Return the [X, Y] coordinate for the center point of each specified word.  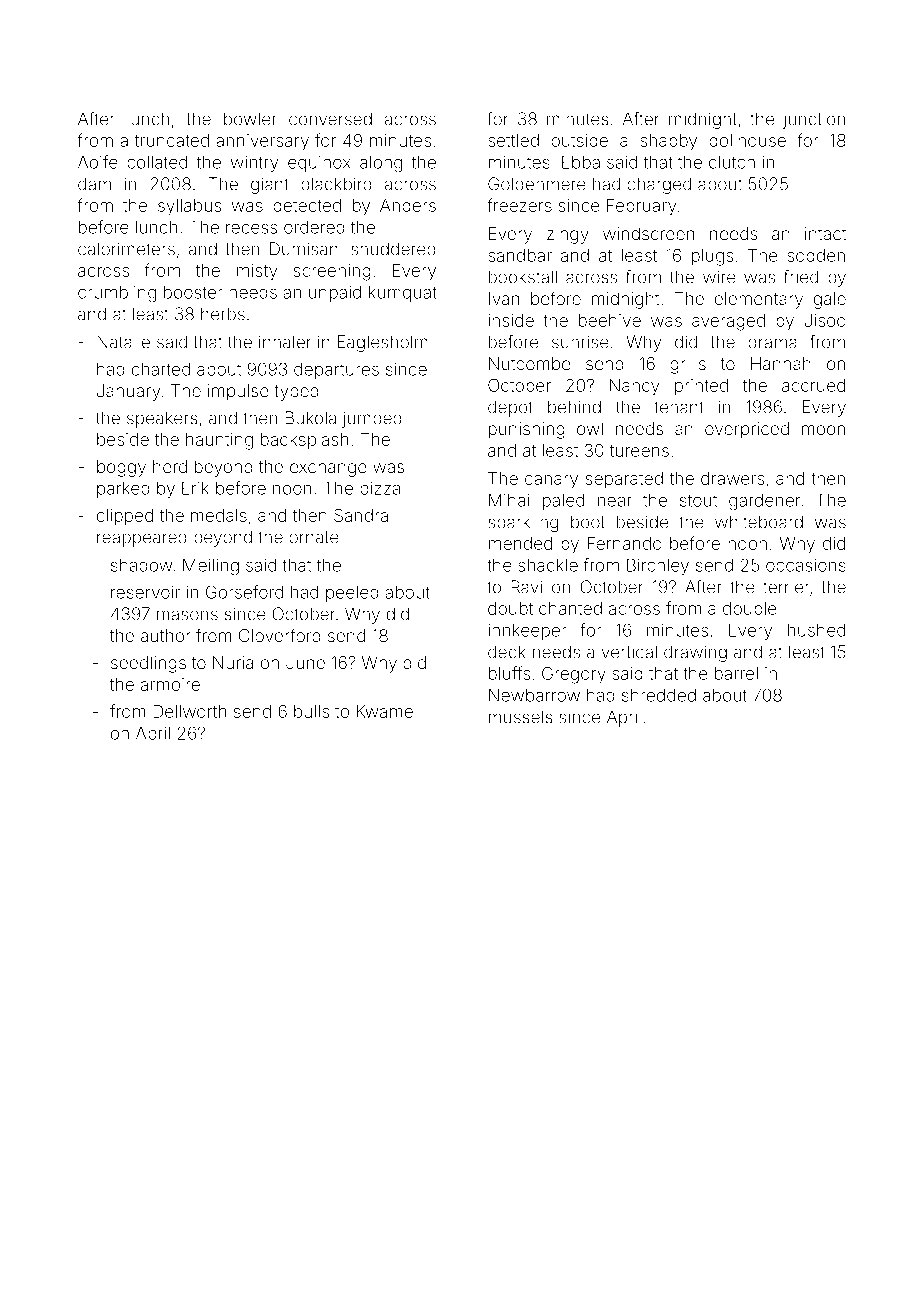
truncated [172, 140]
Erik [195, 488]
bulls [311, 711]
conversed [330, 119]
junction [814, 120]
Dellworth [189, 711]
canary [551, 482]
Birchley [658, 566]
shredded [659, 695]
